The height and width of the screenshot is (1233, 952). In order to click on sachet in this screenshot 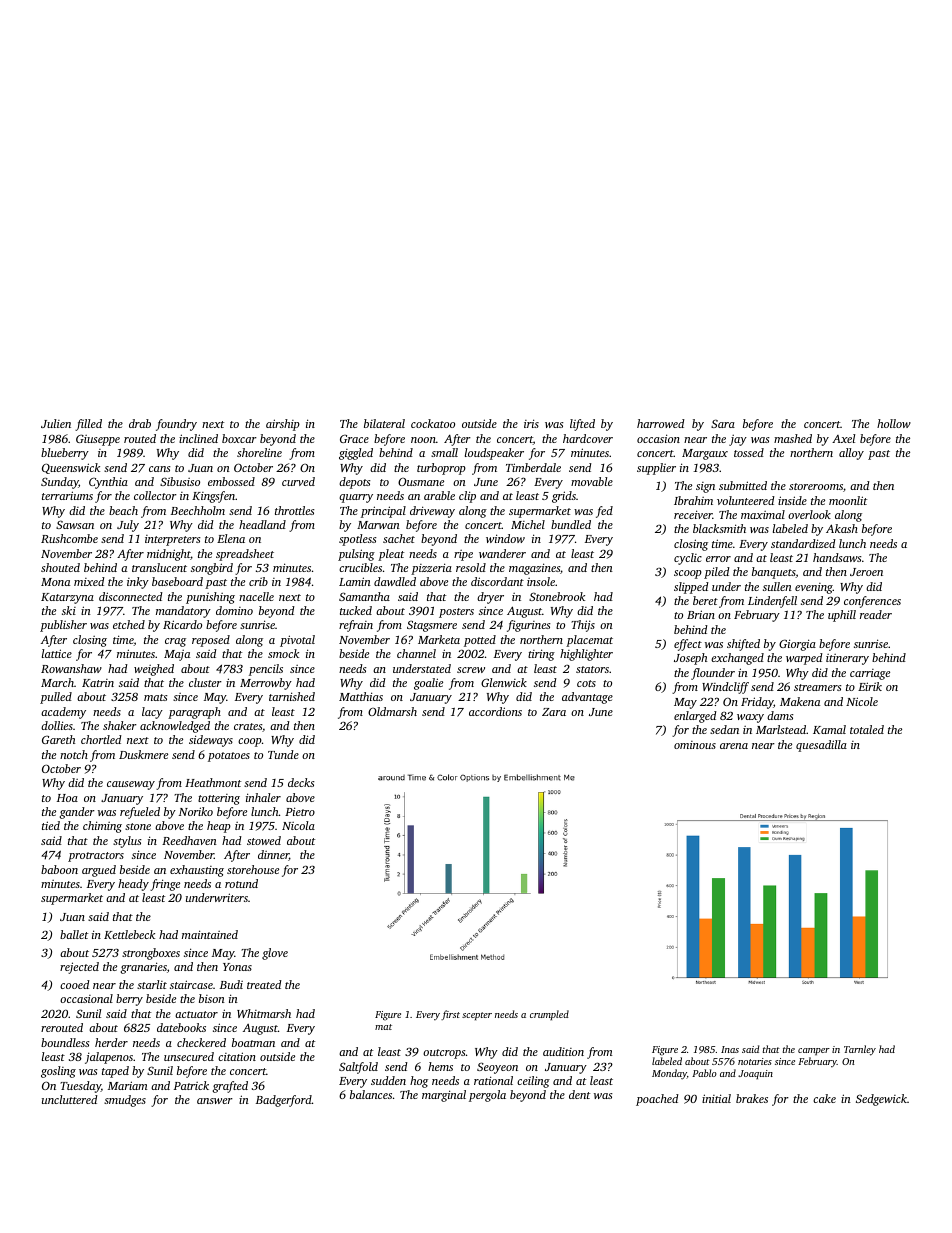, I will do `click(399, 538)`.
